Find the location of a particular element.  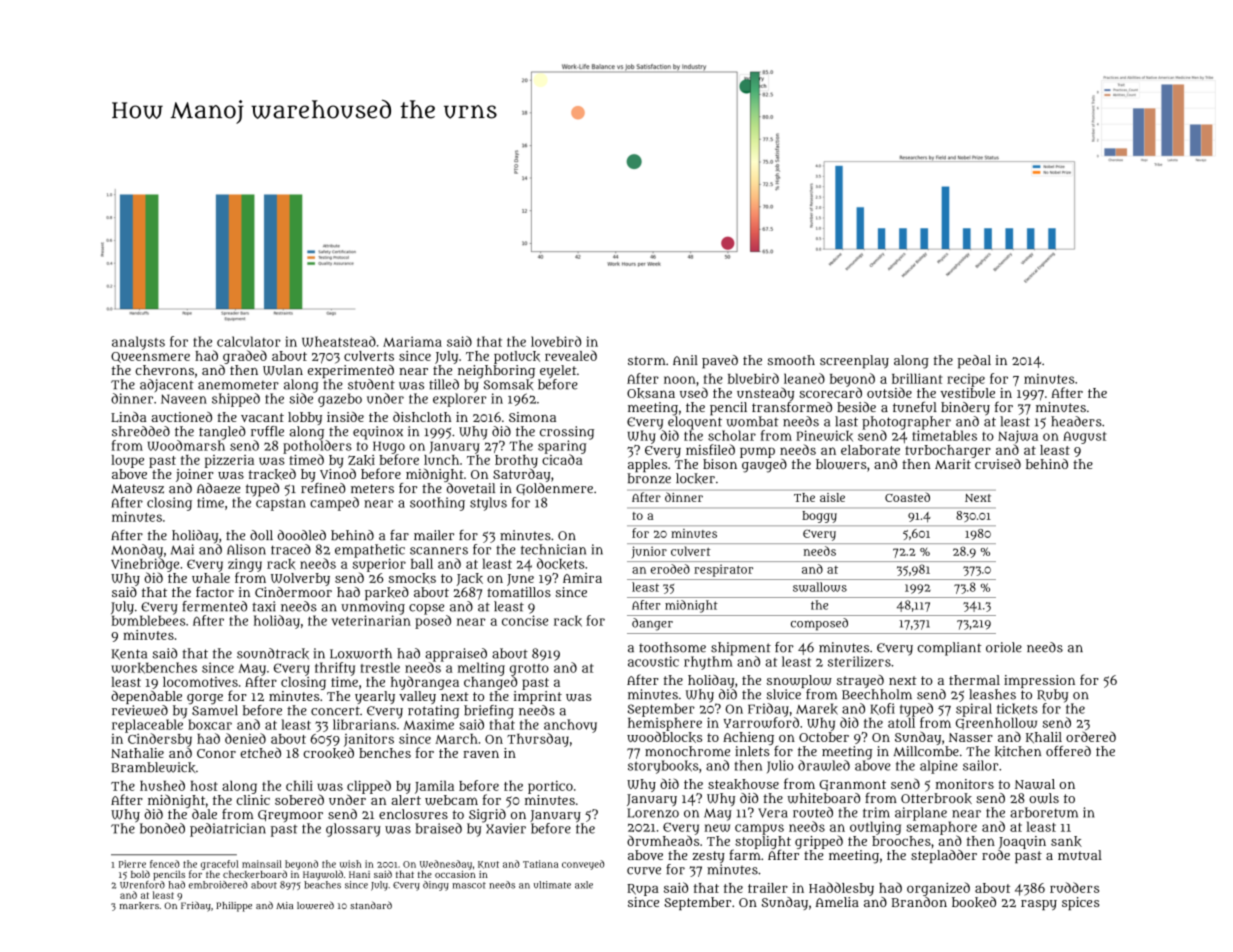

joiner is located at coordinates (194, 475).
